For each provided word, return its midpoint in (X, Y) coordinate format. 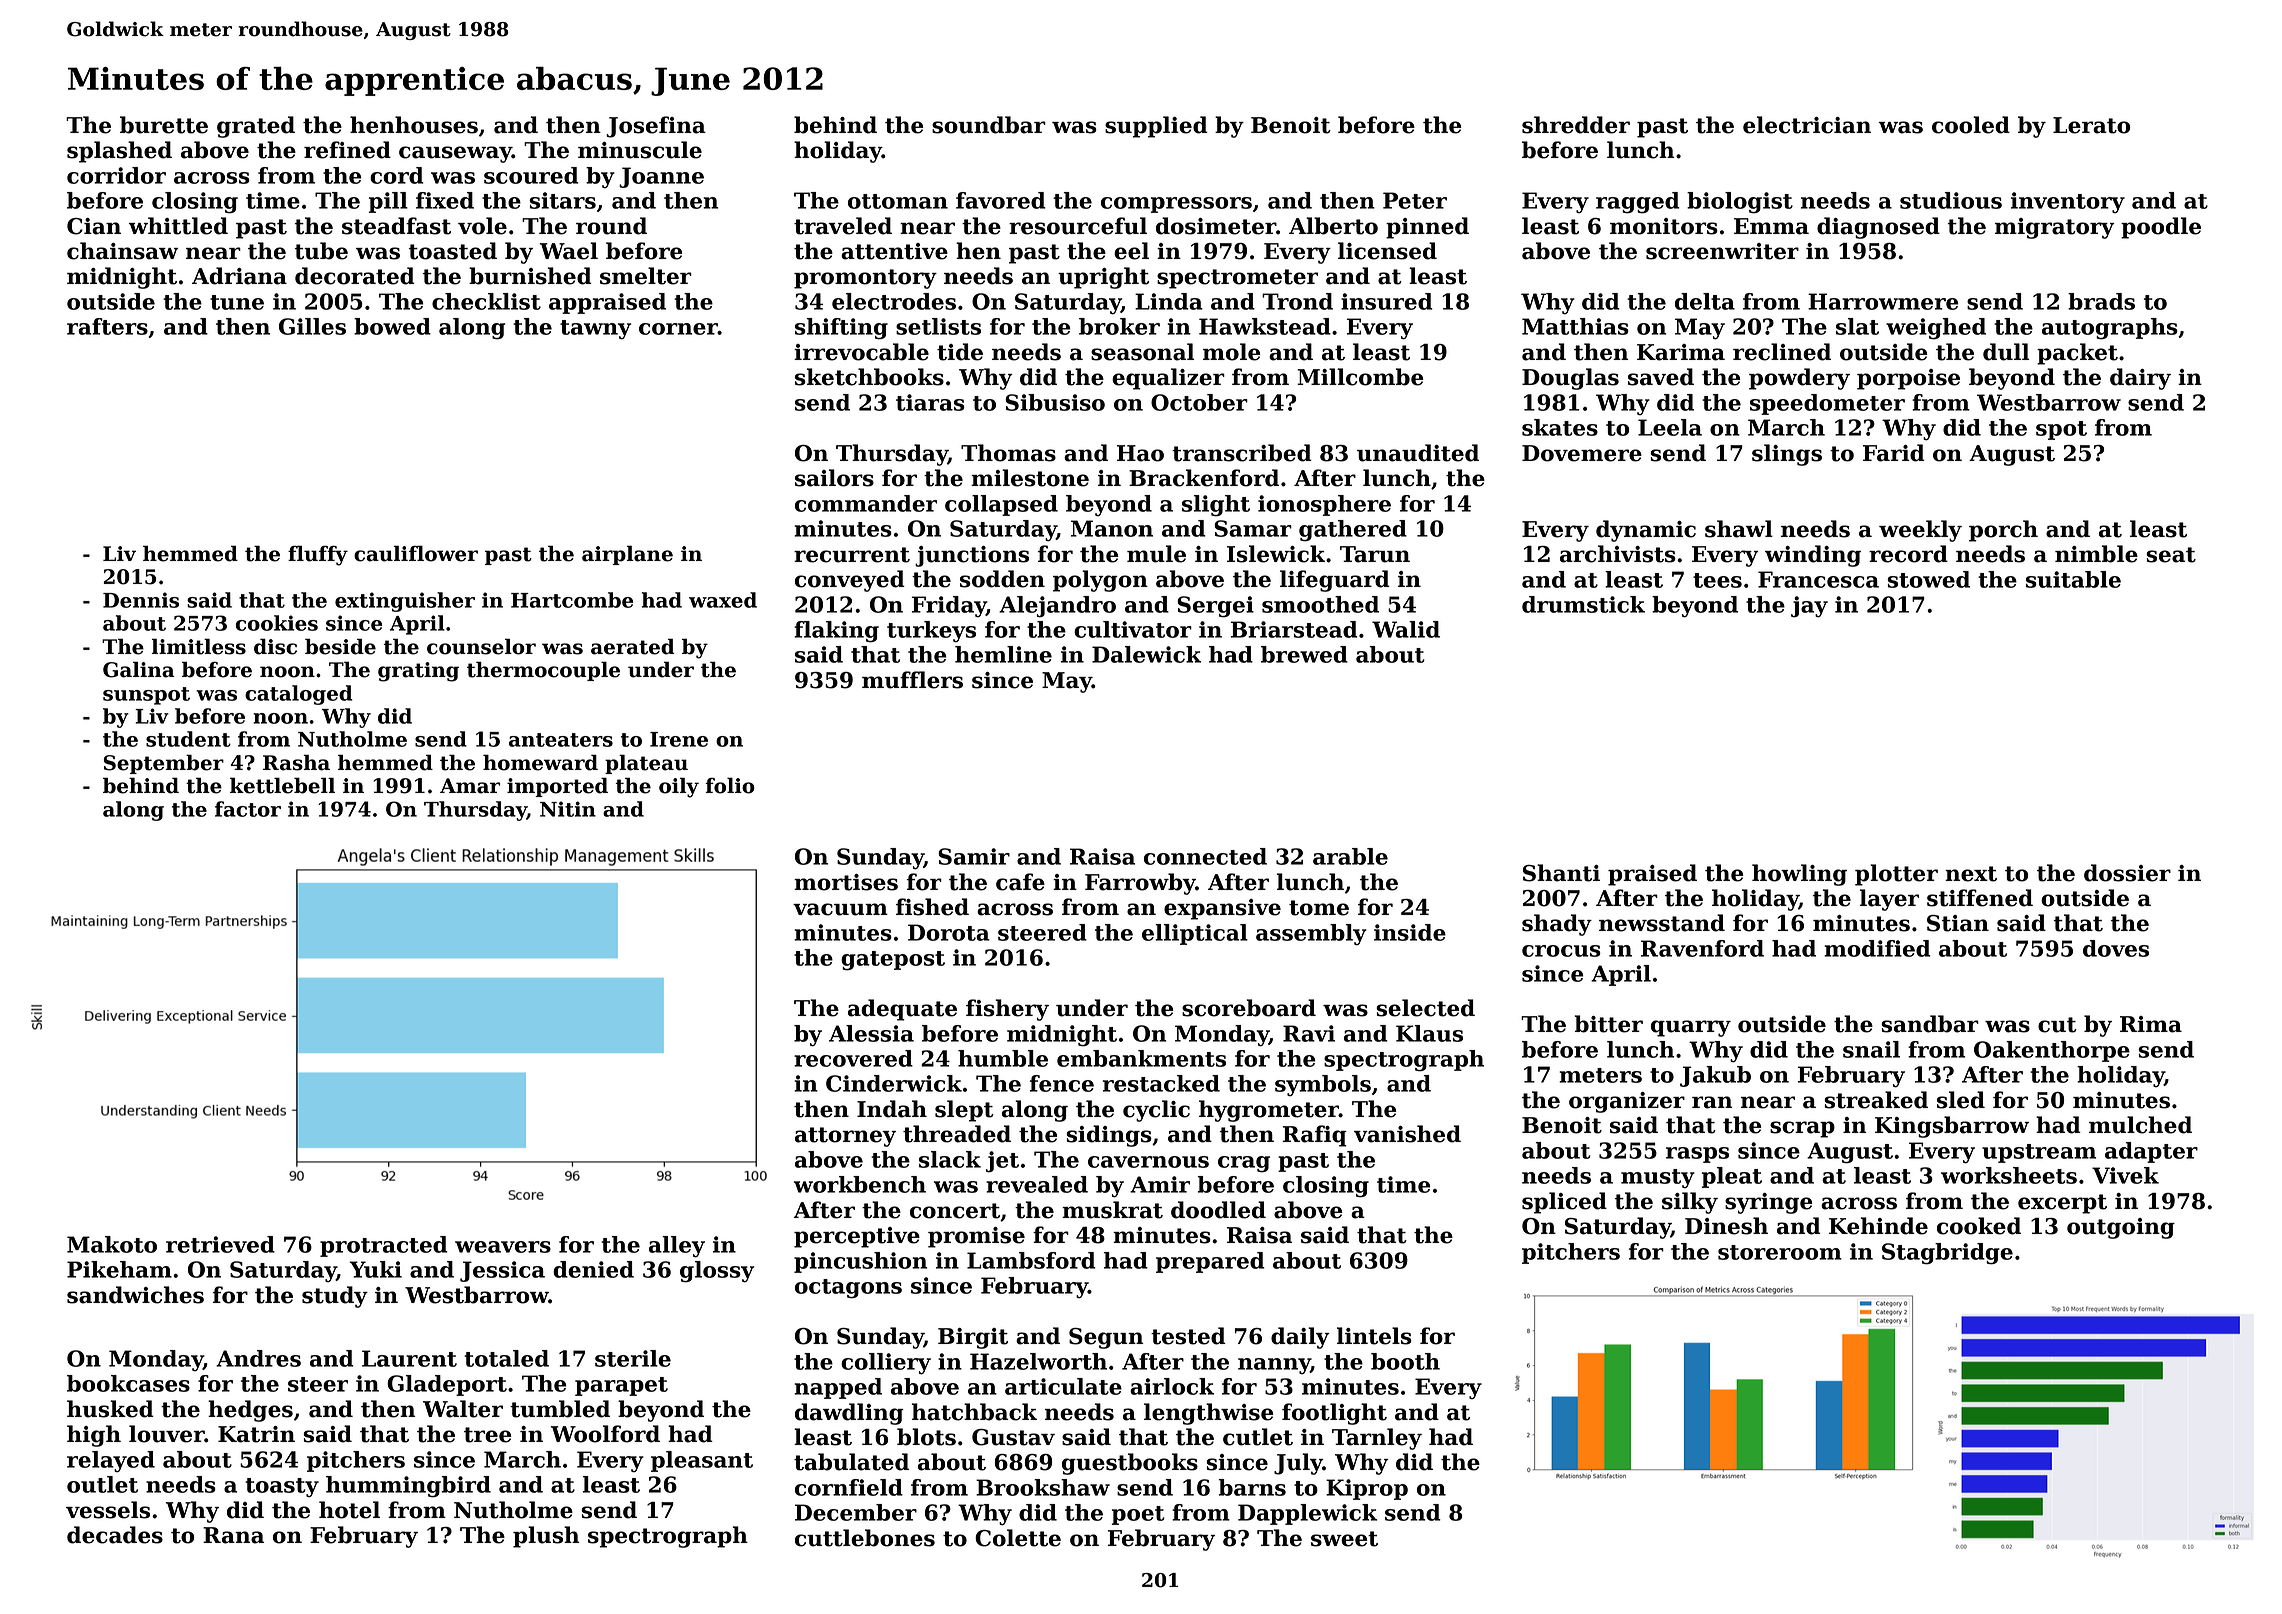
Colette (1018, 1538)
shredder (1576, 125)
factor (248, 809)
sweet (1344, 1539)
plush (546, 1537)
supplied (1156, 127)
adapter (2151, 1152)
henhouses (414, 125)
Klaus (1429, 1033)
